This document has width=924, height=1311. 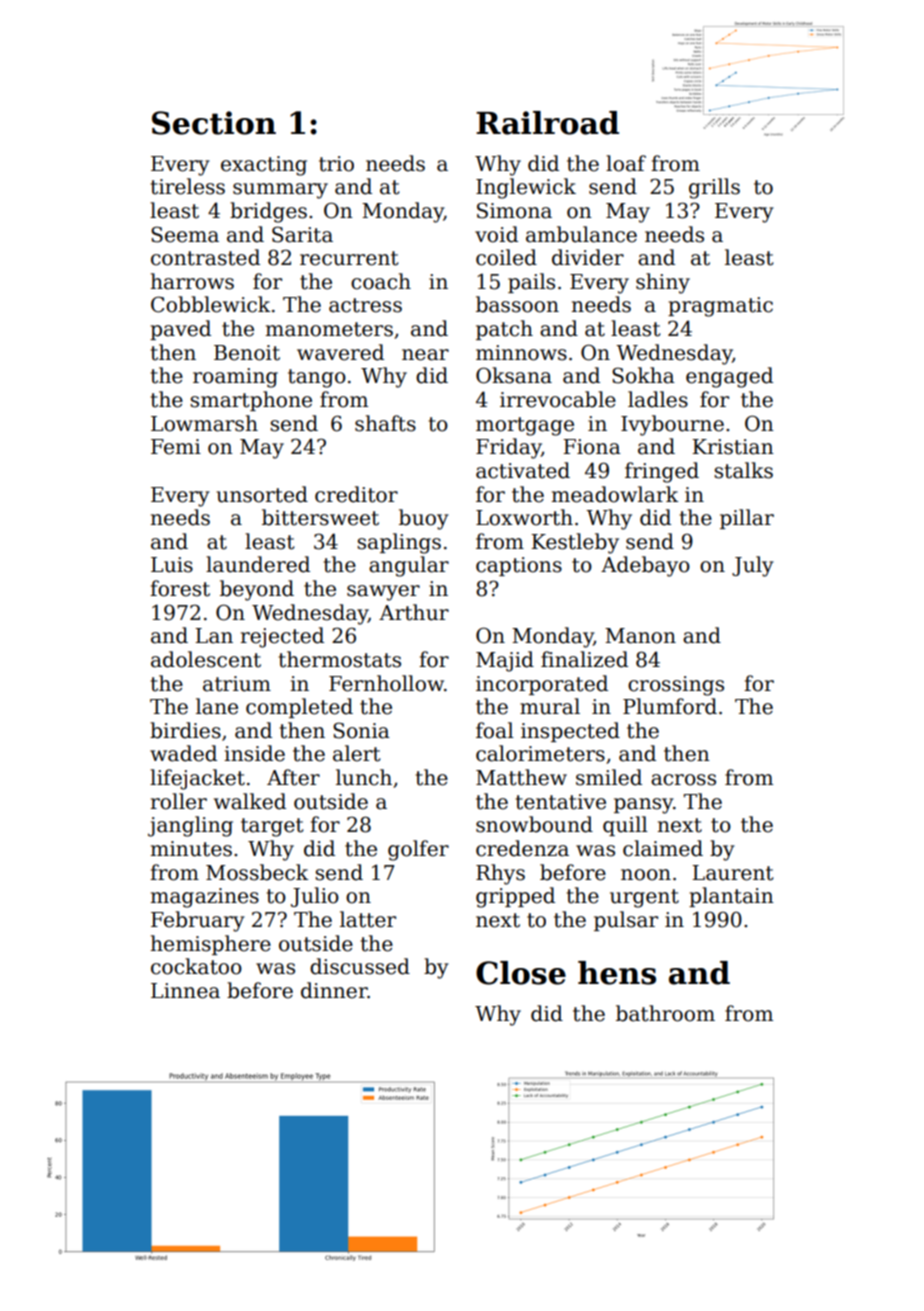 I want to click on Majid, so click(x=505, y=661).
